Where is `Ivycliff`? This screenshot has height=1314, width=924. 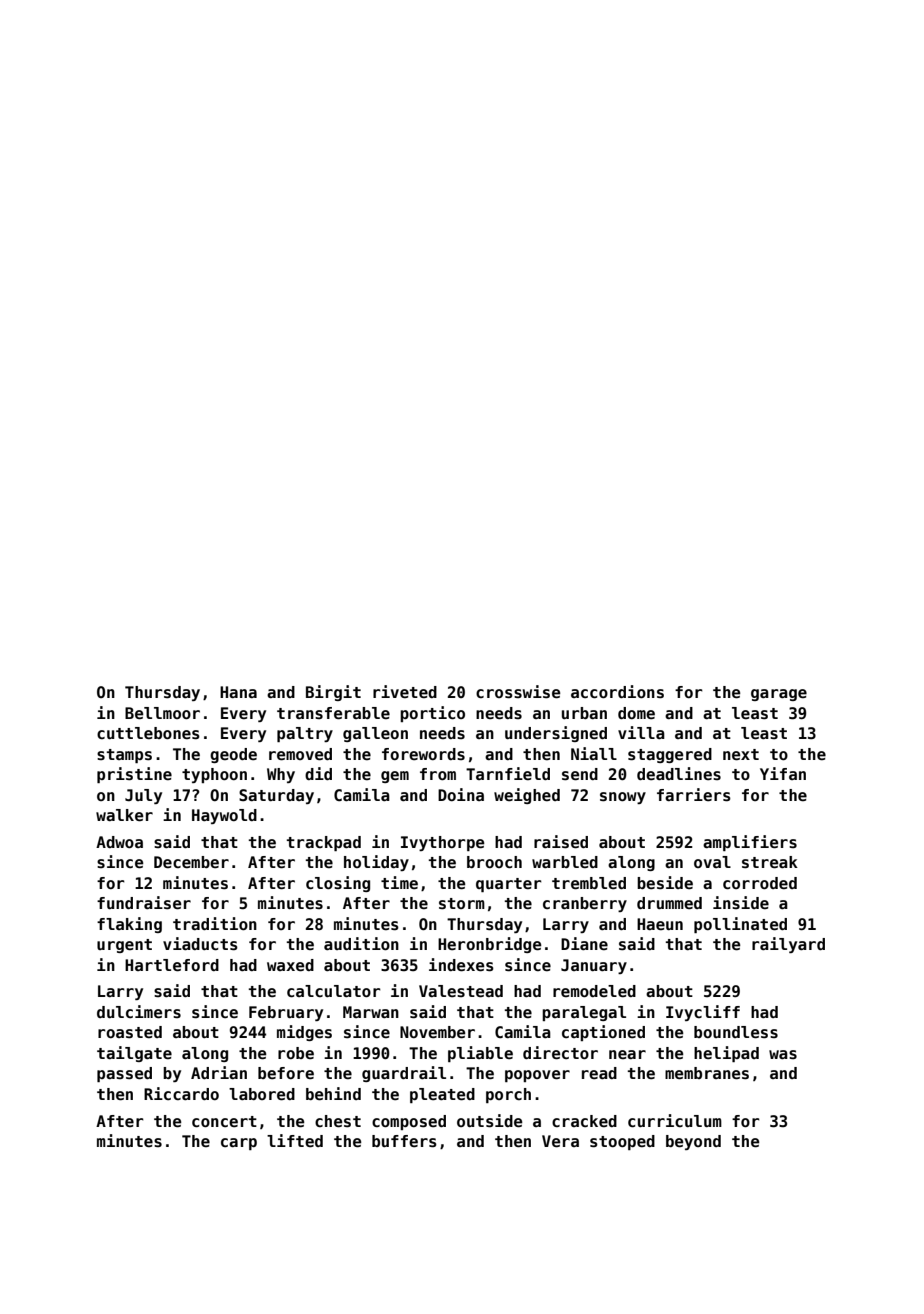 Ivycliff is located at coordinates (703, 1013).
